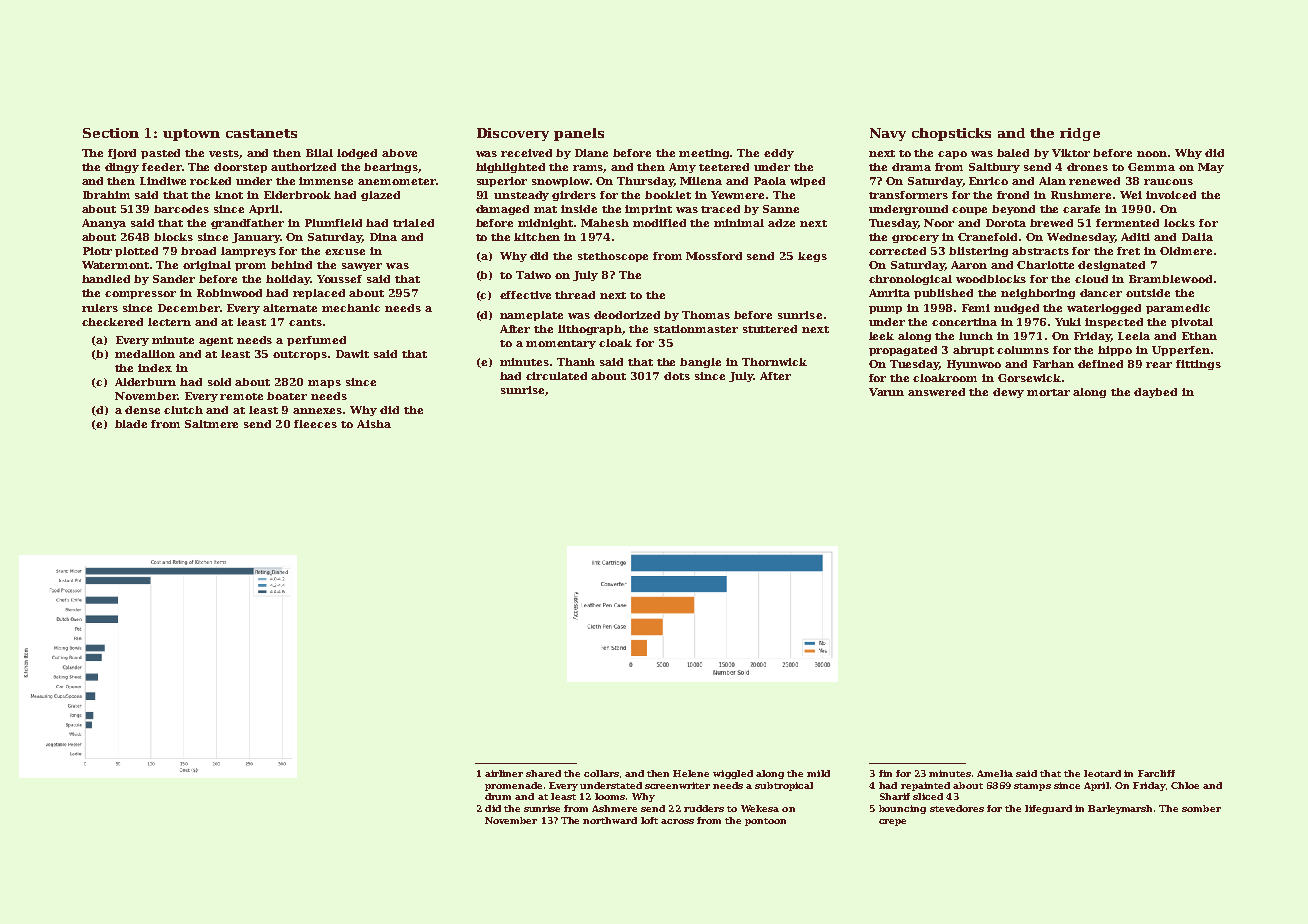  Describe the element at coordinates (1053, 364) in the screenshot. I see `Farhan` at that location.
